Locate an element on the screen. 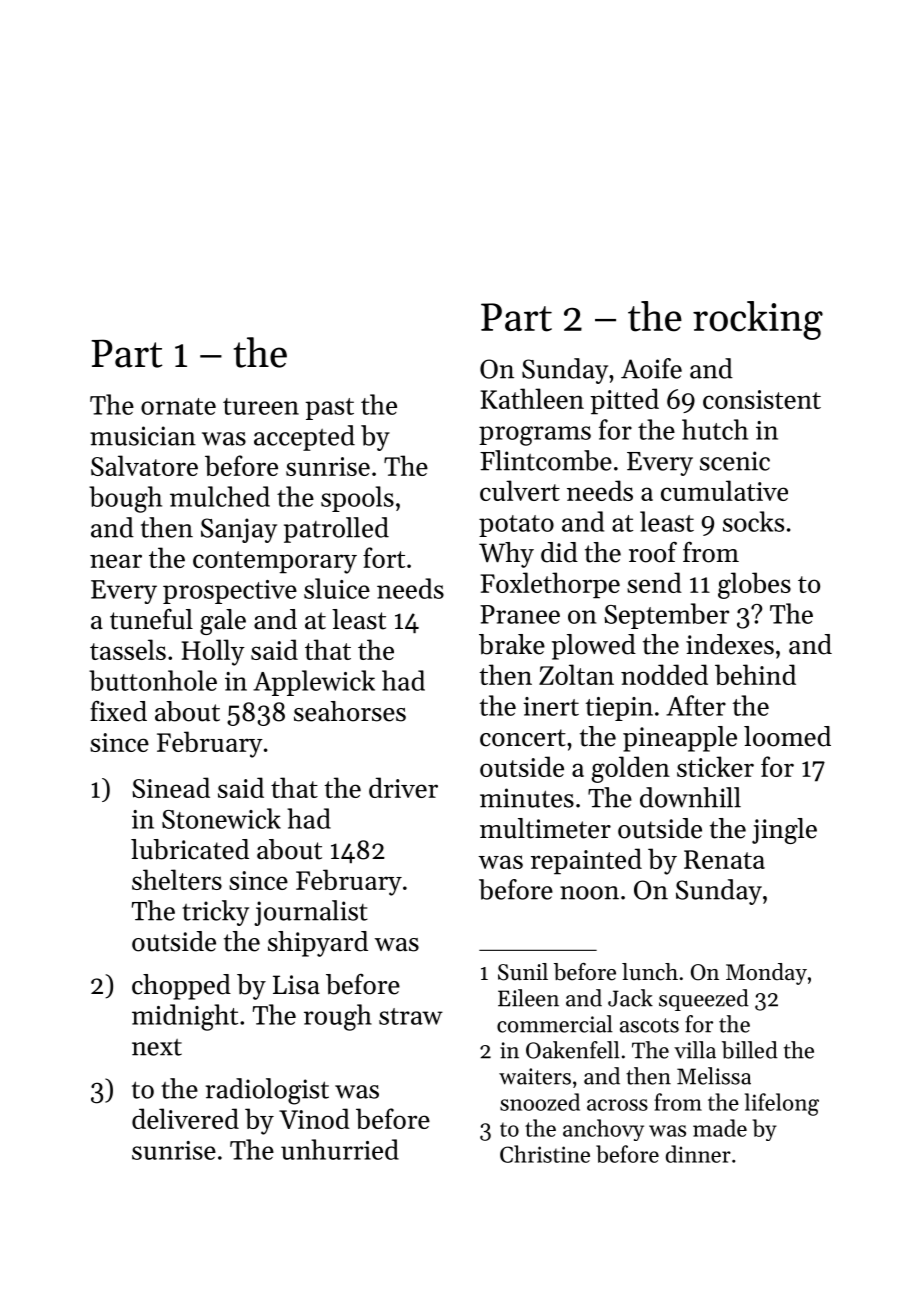  tureen is located at coordinates (261, 406).
